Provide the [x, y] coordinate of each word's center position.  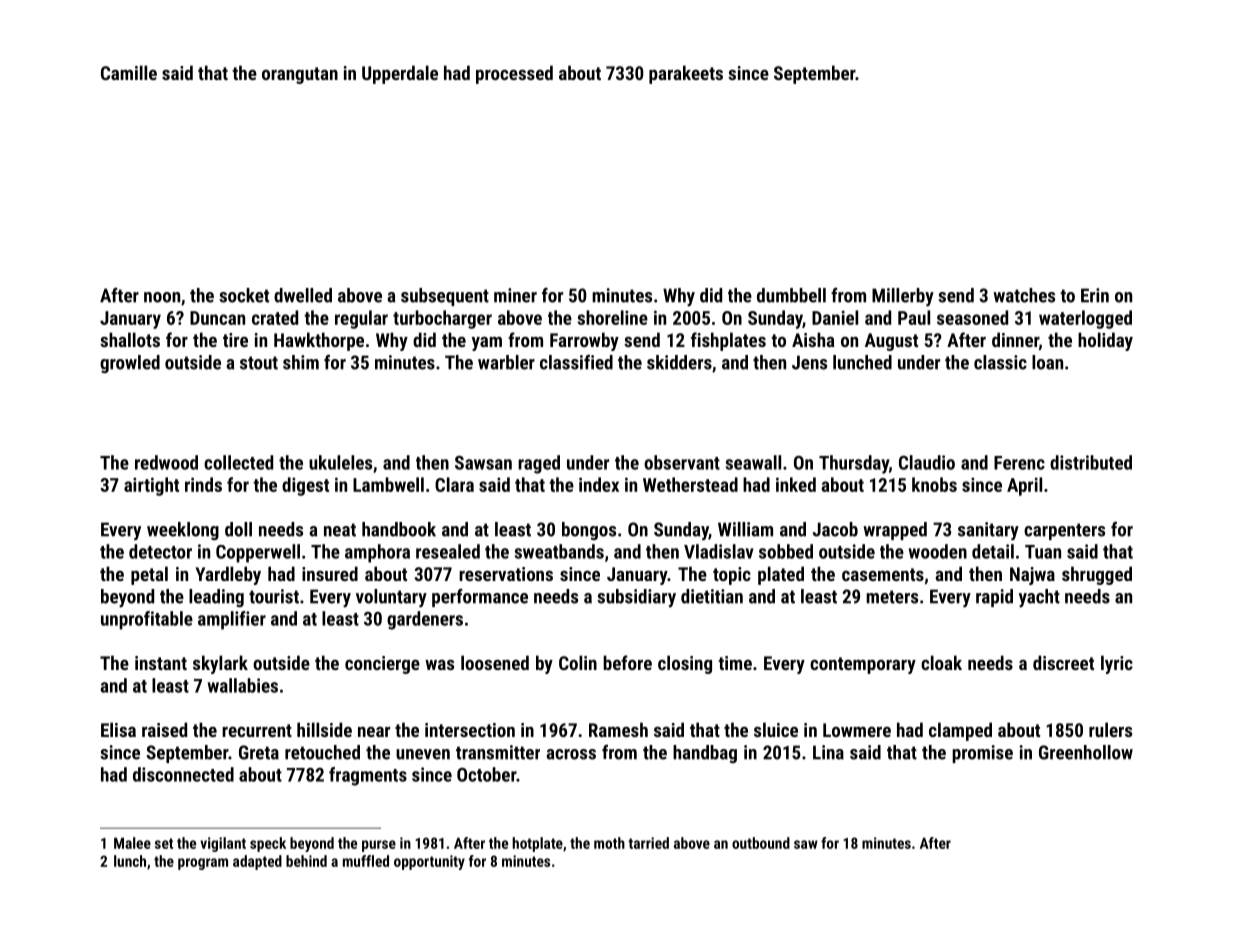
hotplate [537, 844]
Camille [129, 72]
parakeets [686, 74]
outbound [761, 843]
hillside [324, 729]
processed [514, 74]
